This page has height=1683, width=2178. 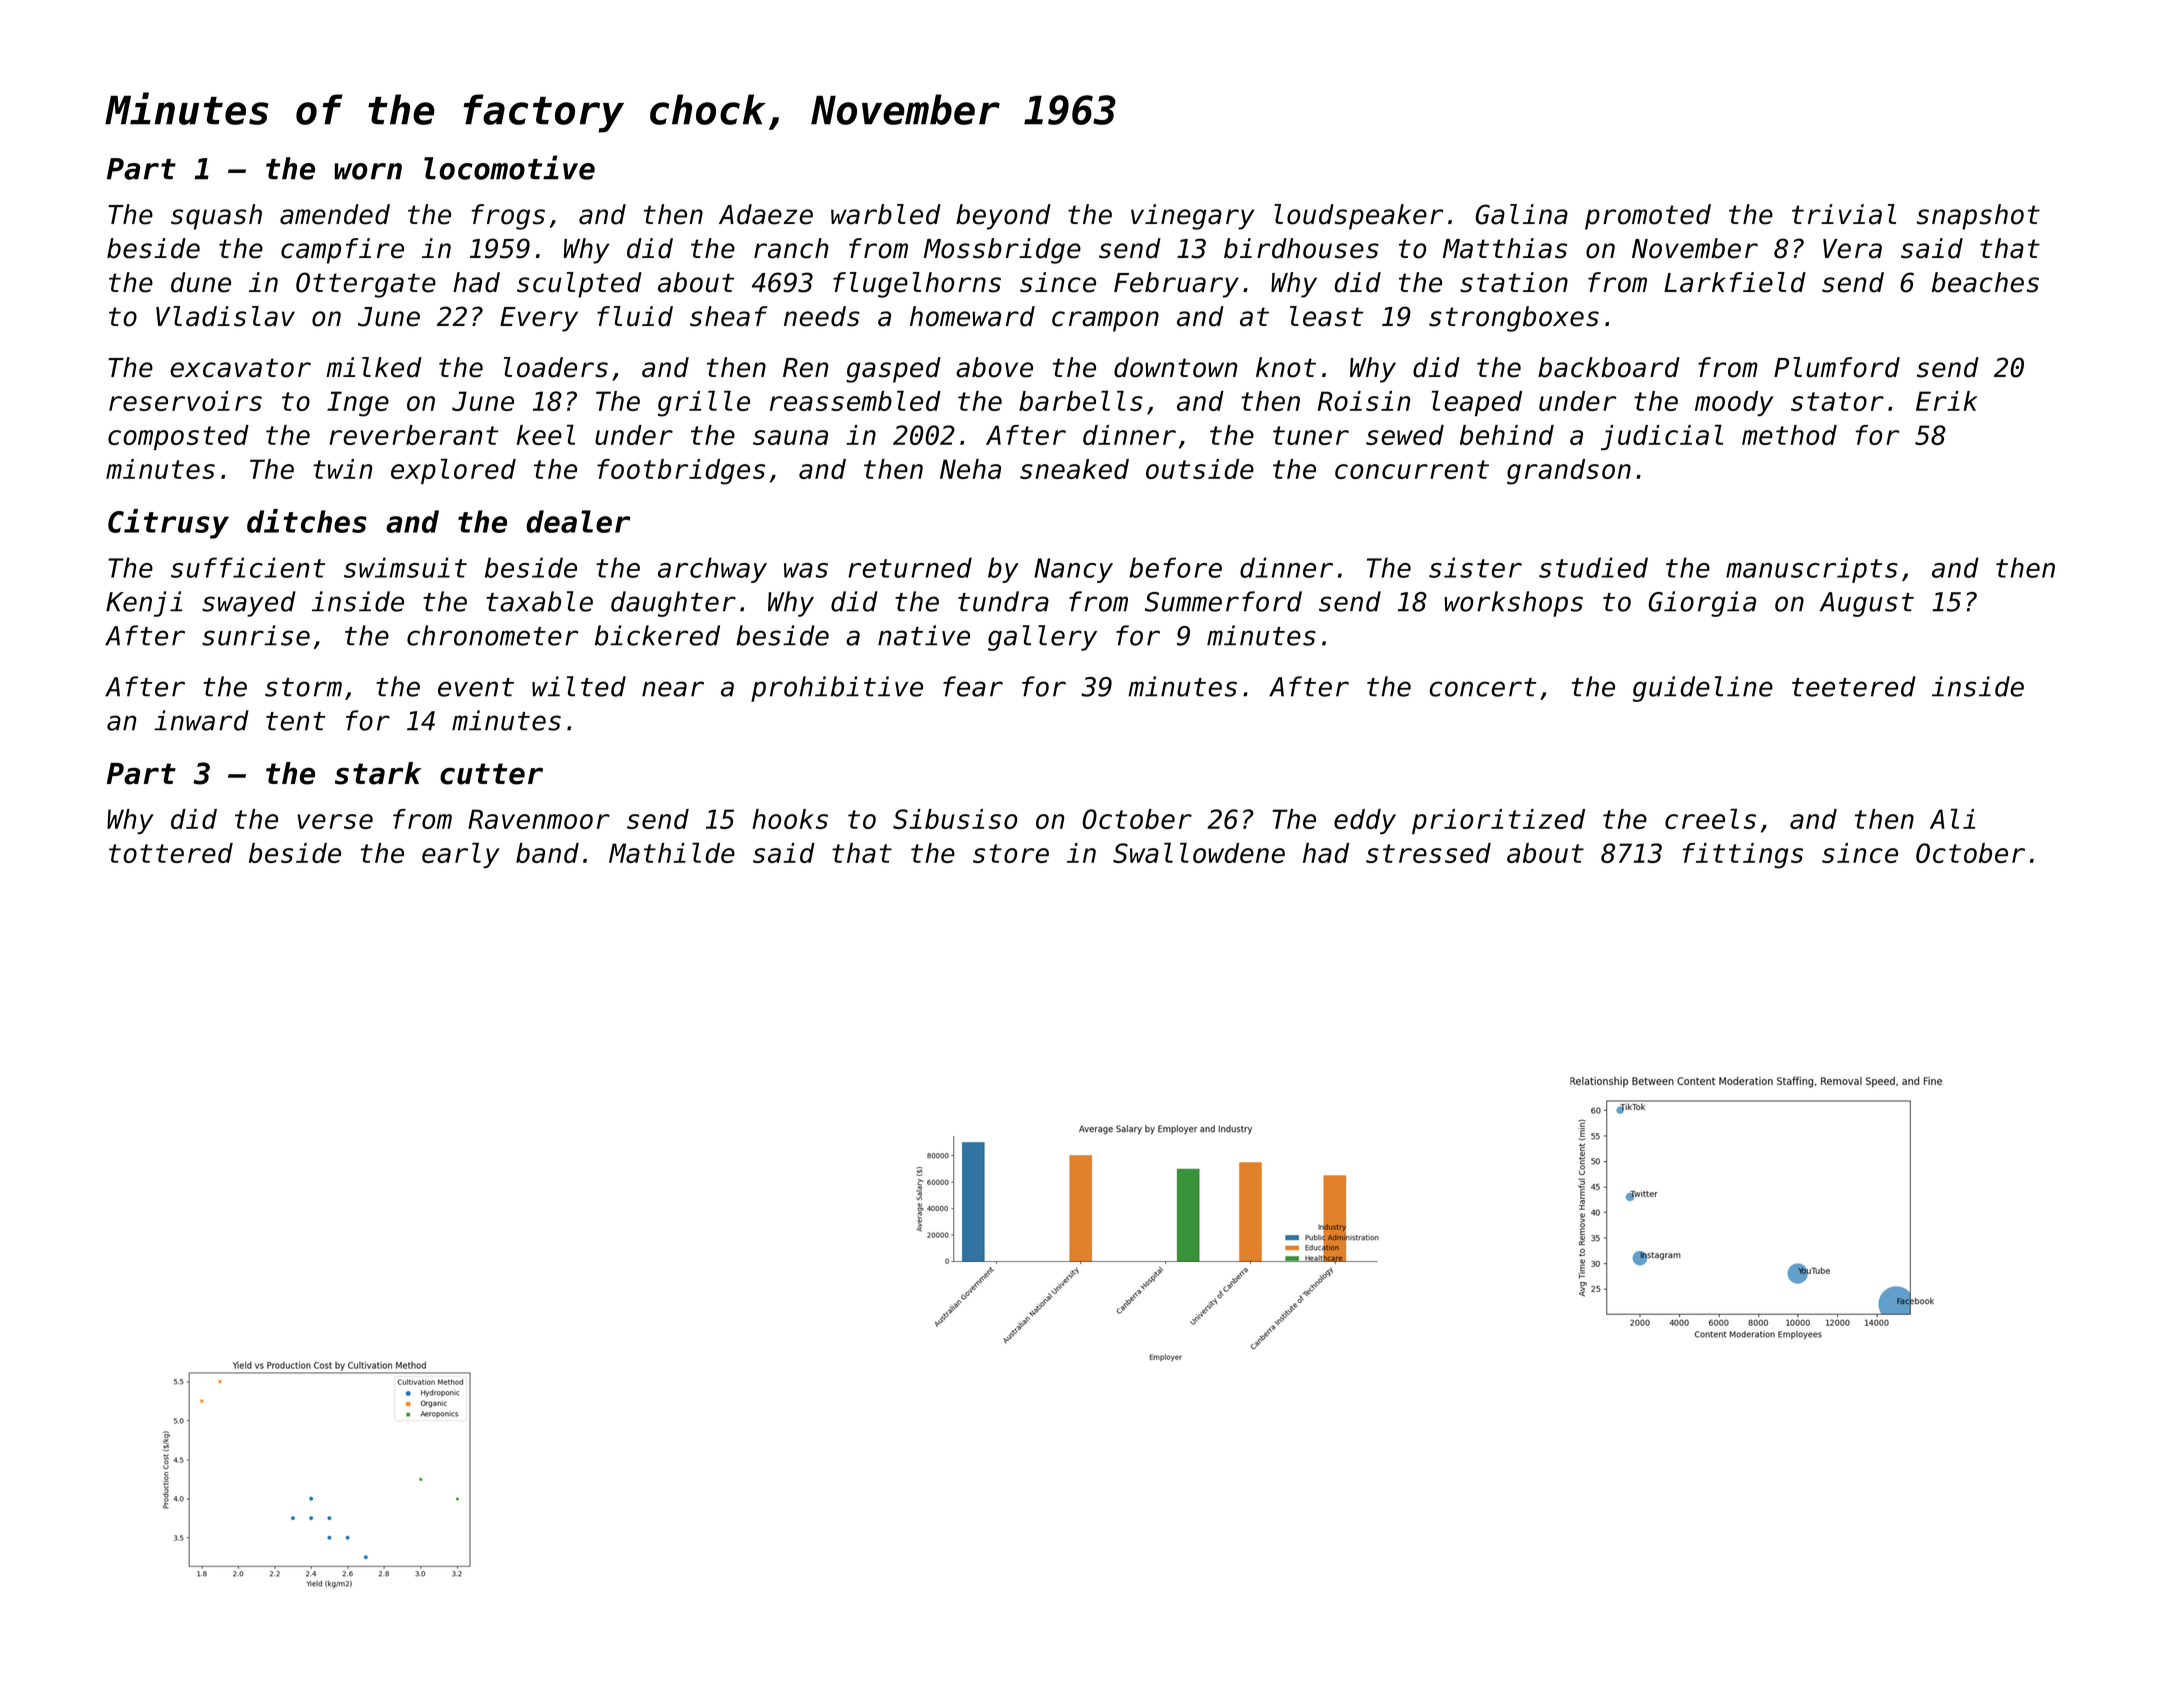 I want to click on tottered, so click(x=171, y=853).
